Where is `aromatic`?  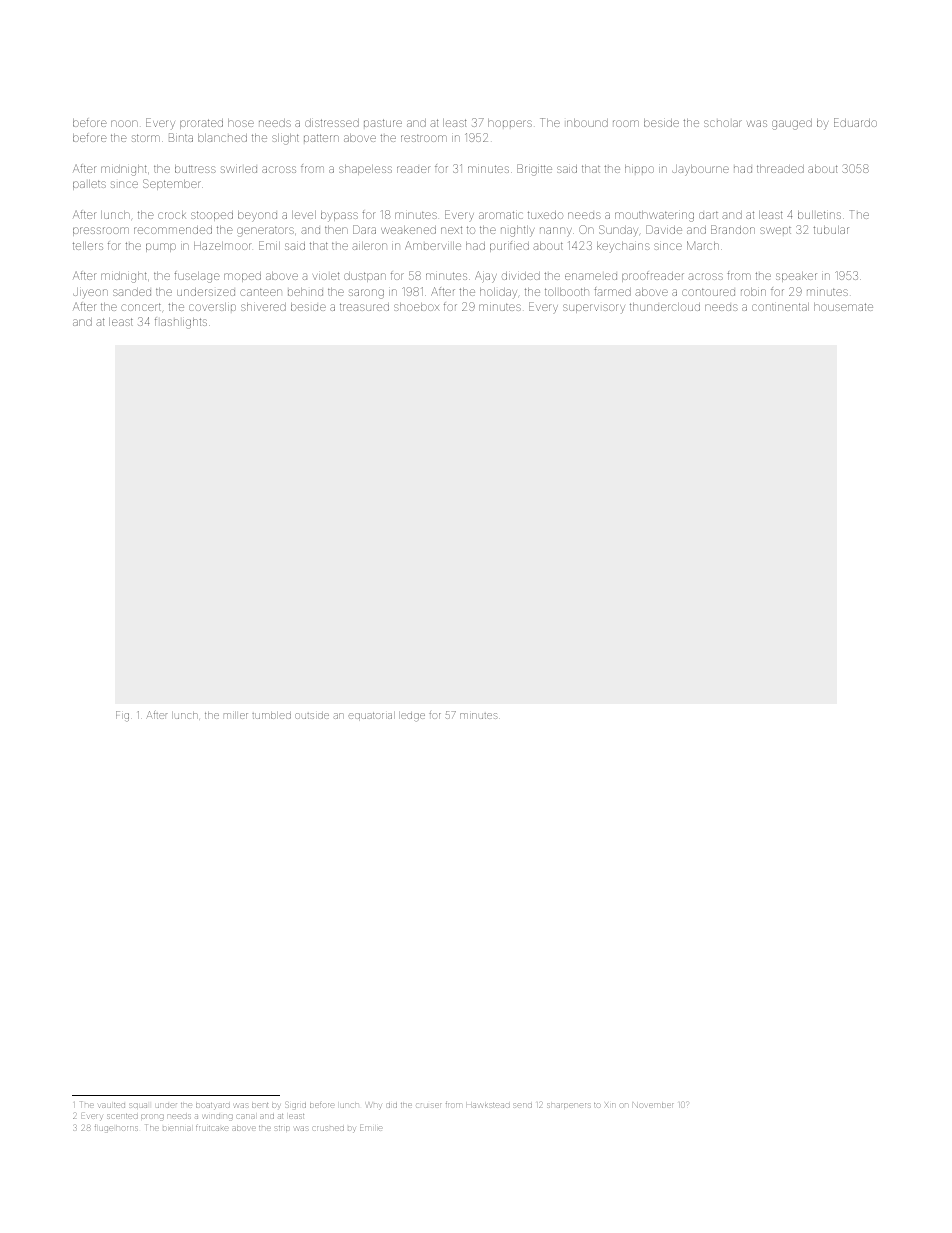 aromatic is located at coordinates (501, 215).
